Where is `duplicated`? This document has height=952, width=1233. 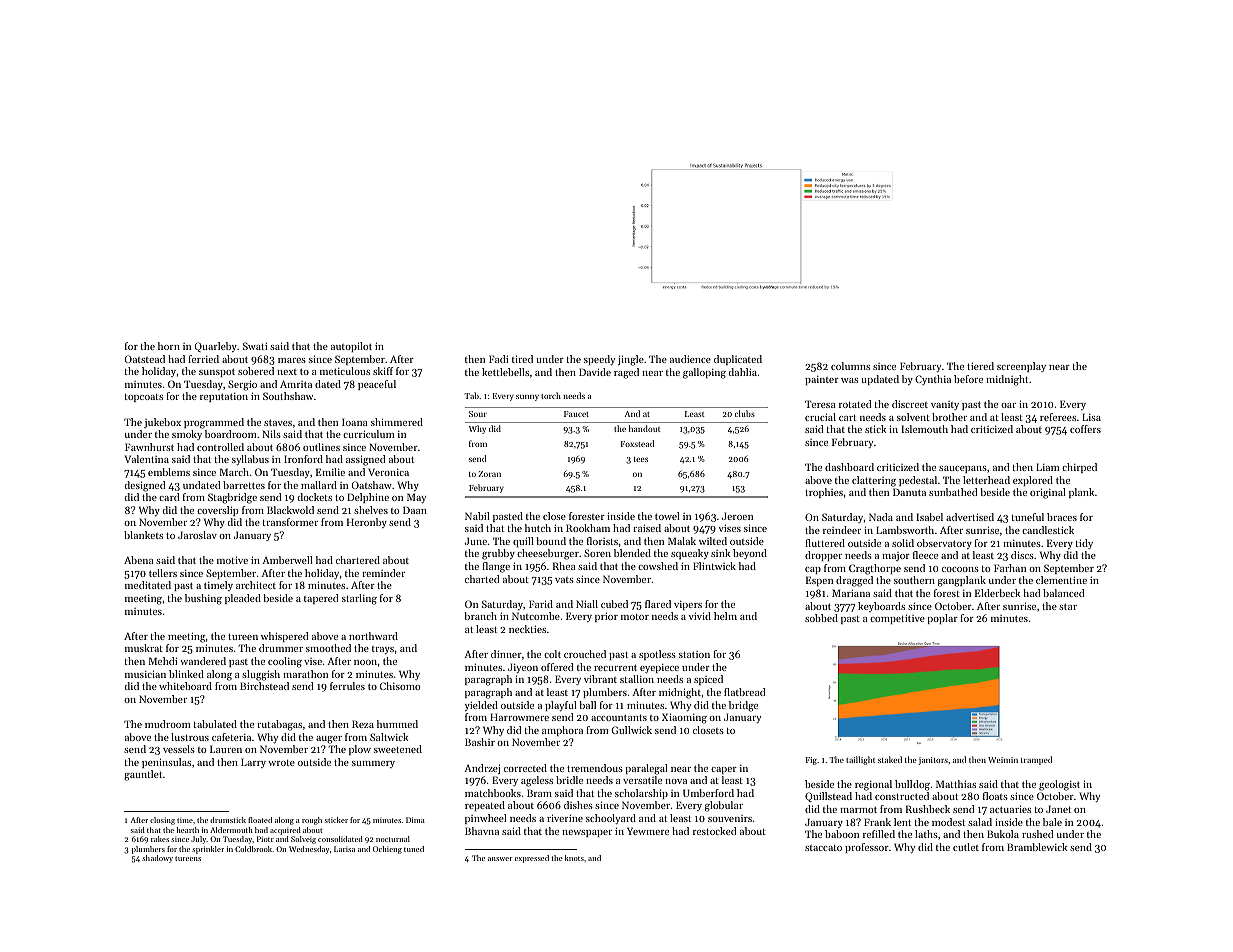 duplicated is located at coordinates (738, 360).
